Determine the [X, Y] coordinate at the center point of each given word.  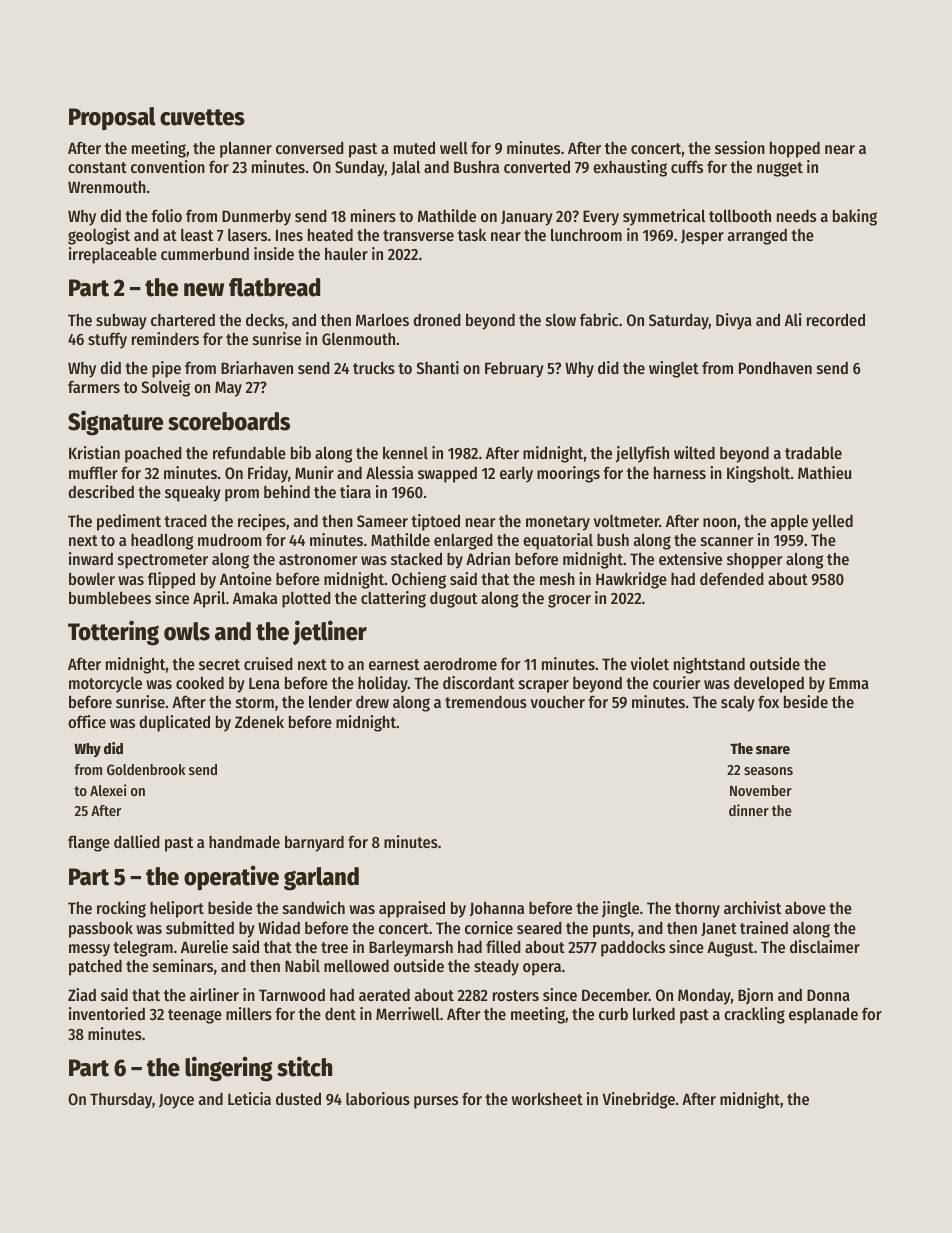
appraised [412, 909]
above [805, 907]
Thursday [121, 1101]
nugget [780, 169]
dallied [137, 841]
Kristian [94, 452]
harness [680, 473]
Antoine [246, 578]
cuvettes [202, 117]
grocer [569, 601]
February [514, 370]
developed [769, 684]
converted [537, 166]
